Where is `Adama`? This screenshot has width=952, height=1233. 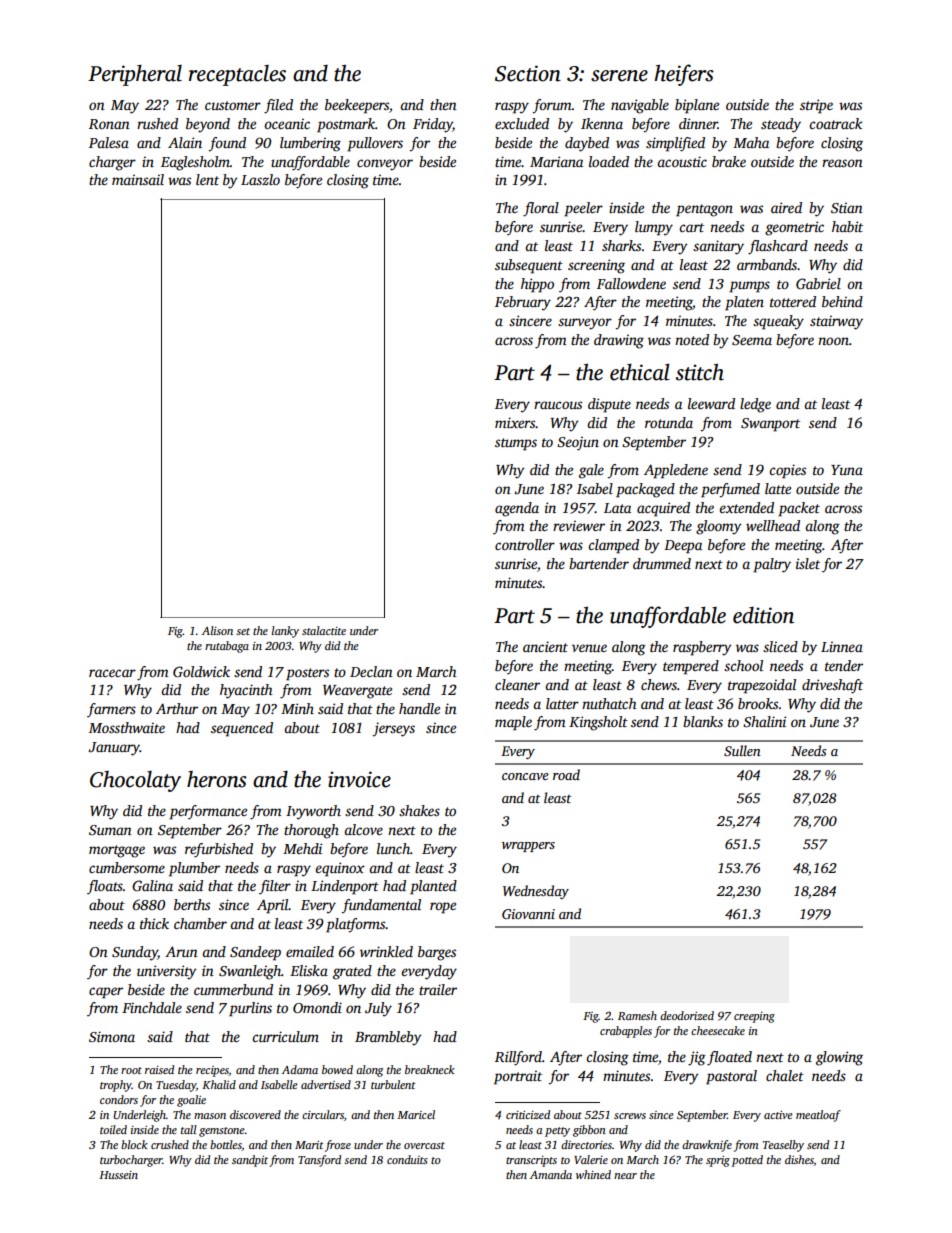 Adama is located at coordinates (300, 1069).
